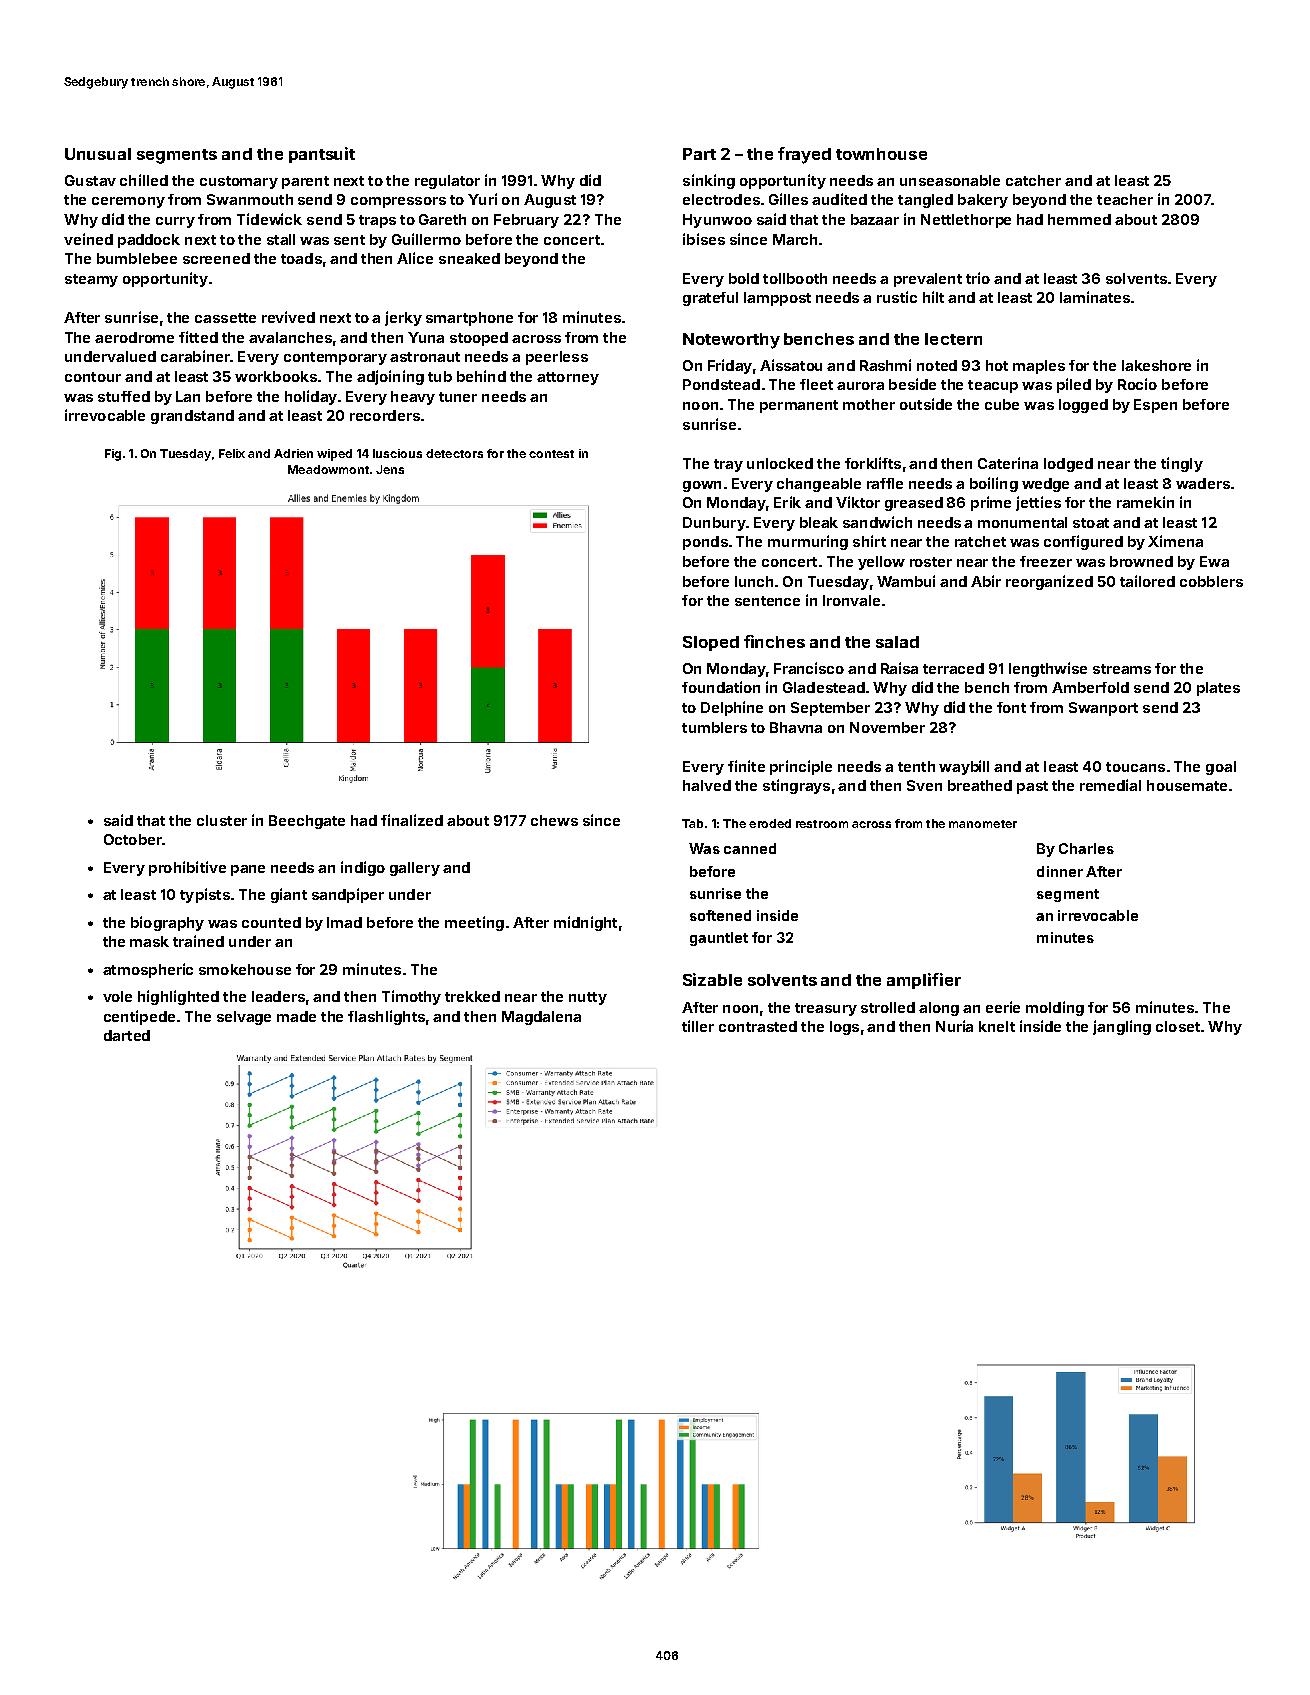  Describe the element at coordinates (720, 915) in the page. I see `softened` at that location.
